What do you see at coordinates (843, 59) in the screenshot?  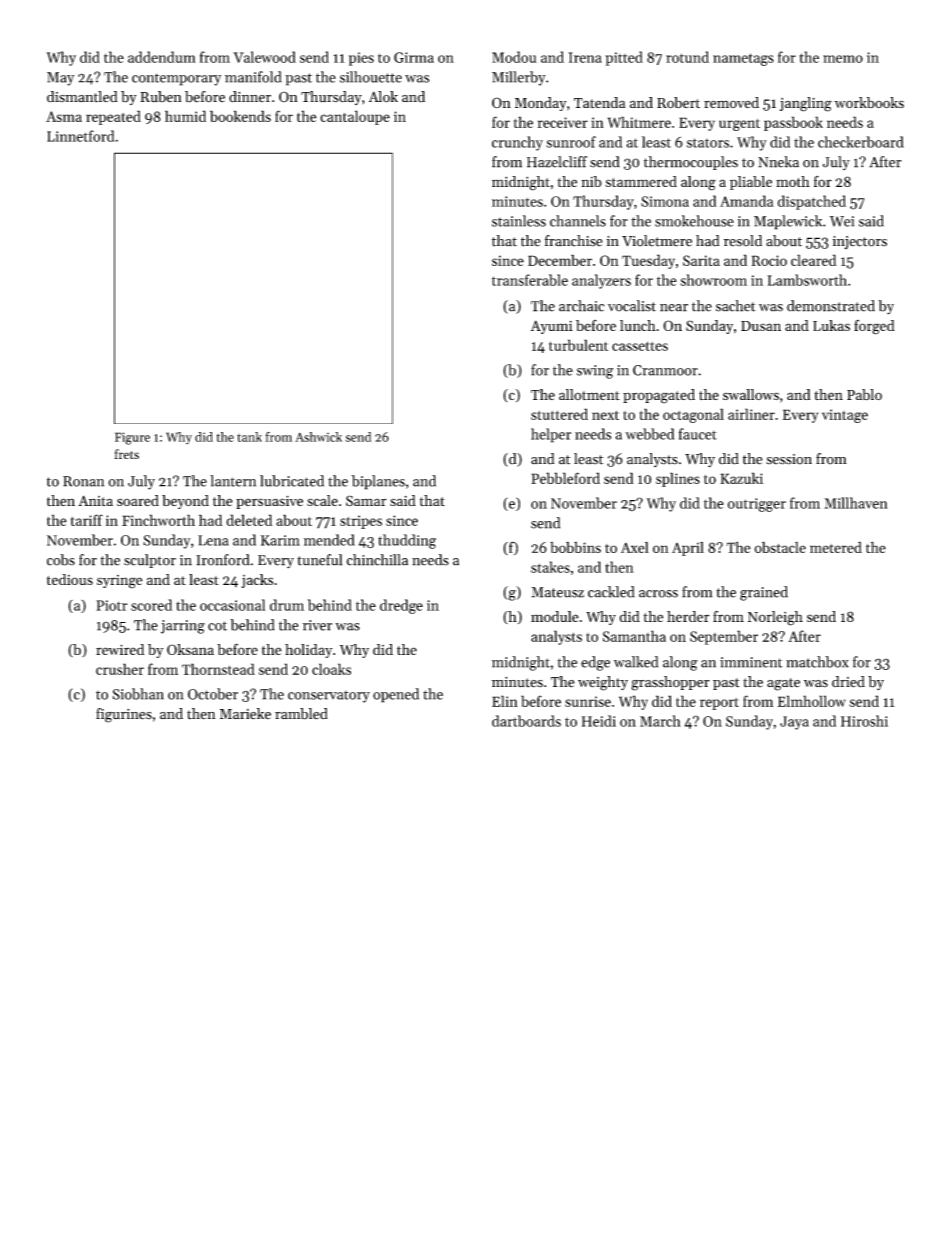 I see `memo` at bounding box center [843, 59].
